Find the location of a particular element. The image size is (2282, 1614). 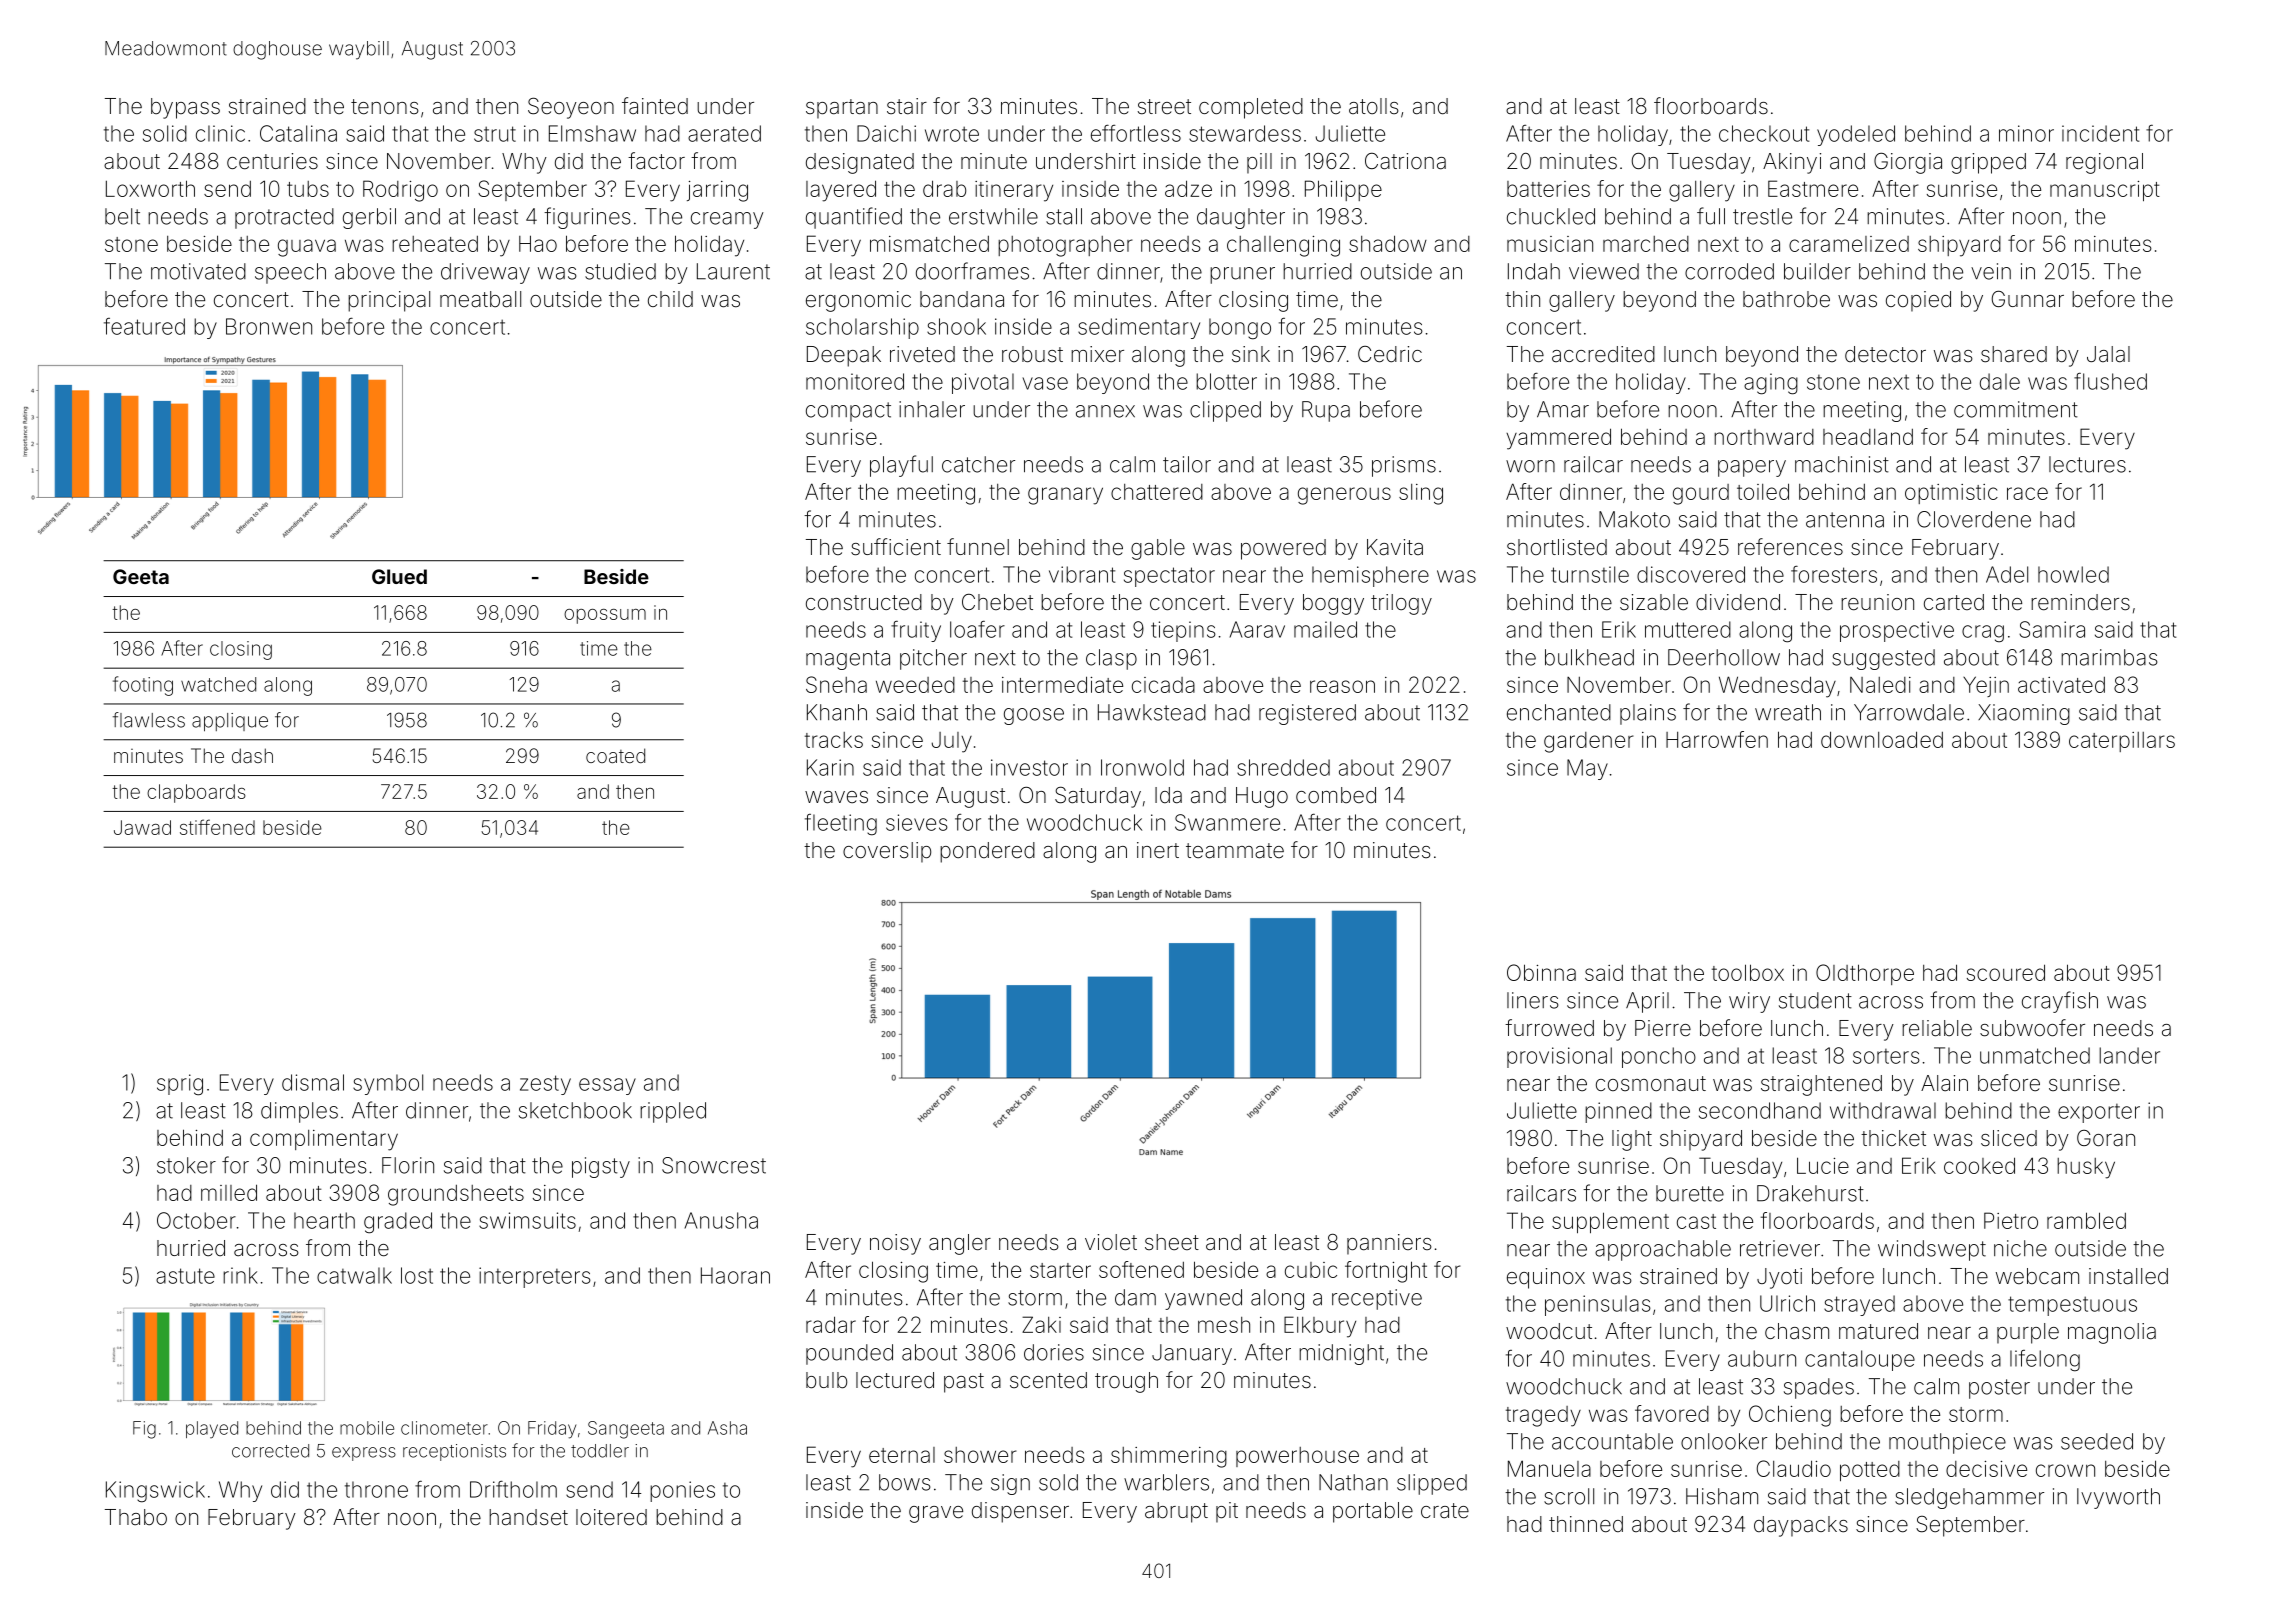

gourd is located at coordinates (1701, 494).
